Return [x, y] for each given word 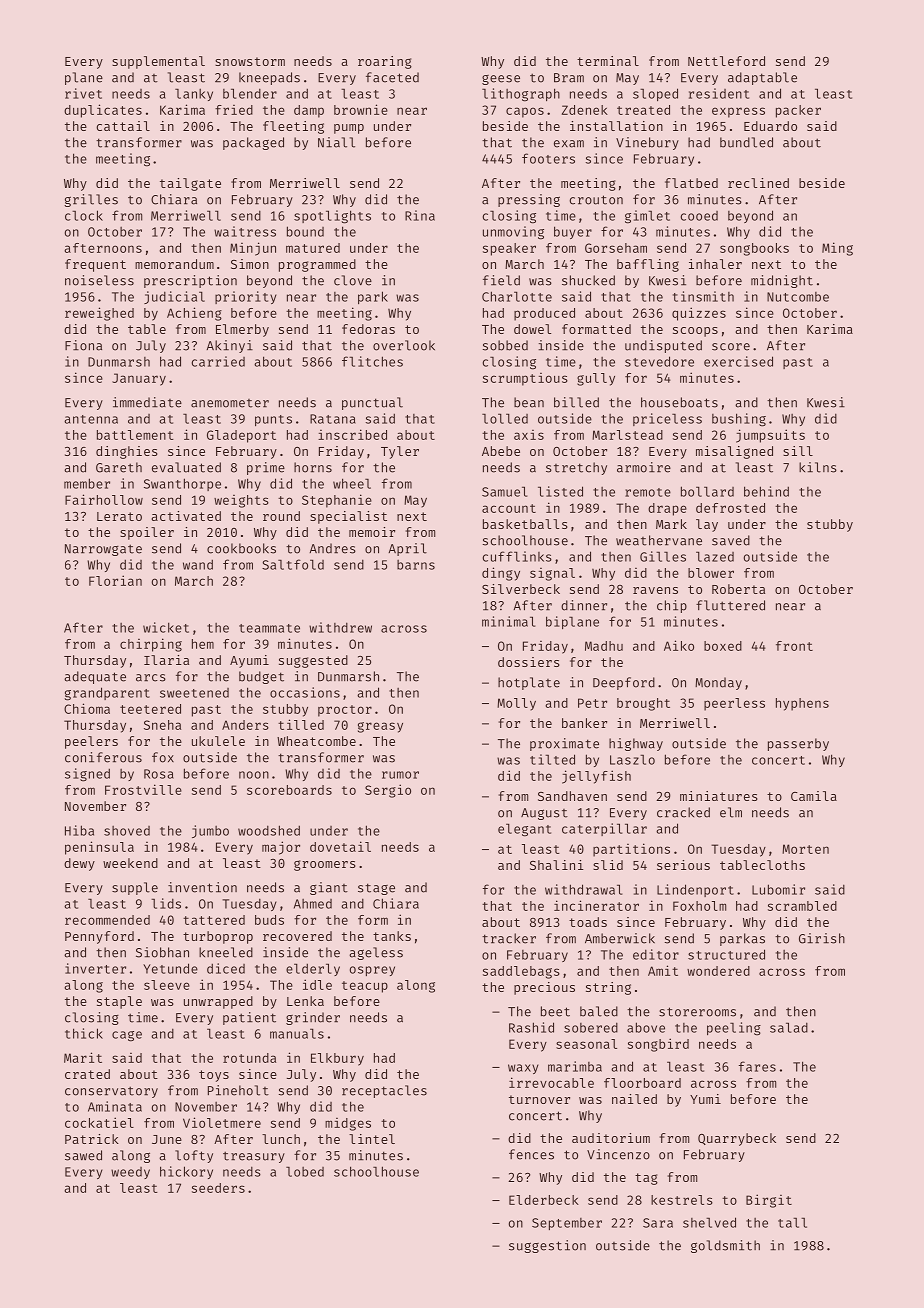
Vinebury [647, 143]
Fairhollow [104, 499]
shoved [127, 831]
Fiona [83, 345]
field [501, 280]
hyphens [802, 704]
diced [226, 968]
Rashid [531, 1027]
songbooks [754, 249]
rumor [400, 775]
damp [309, 111]
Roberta [738, 589]
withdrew [340, 627]
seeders [218, 1188]
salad [789, 1027]
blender [250, 93]
